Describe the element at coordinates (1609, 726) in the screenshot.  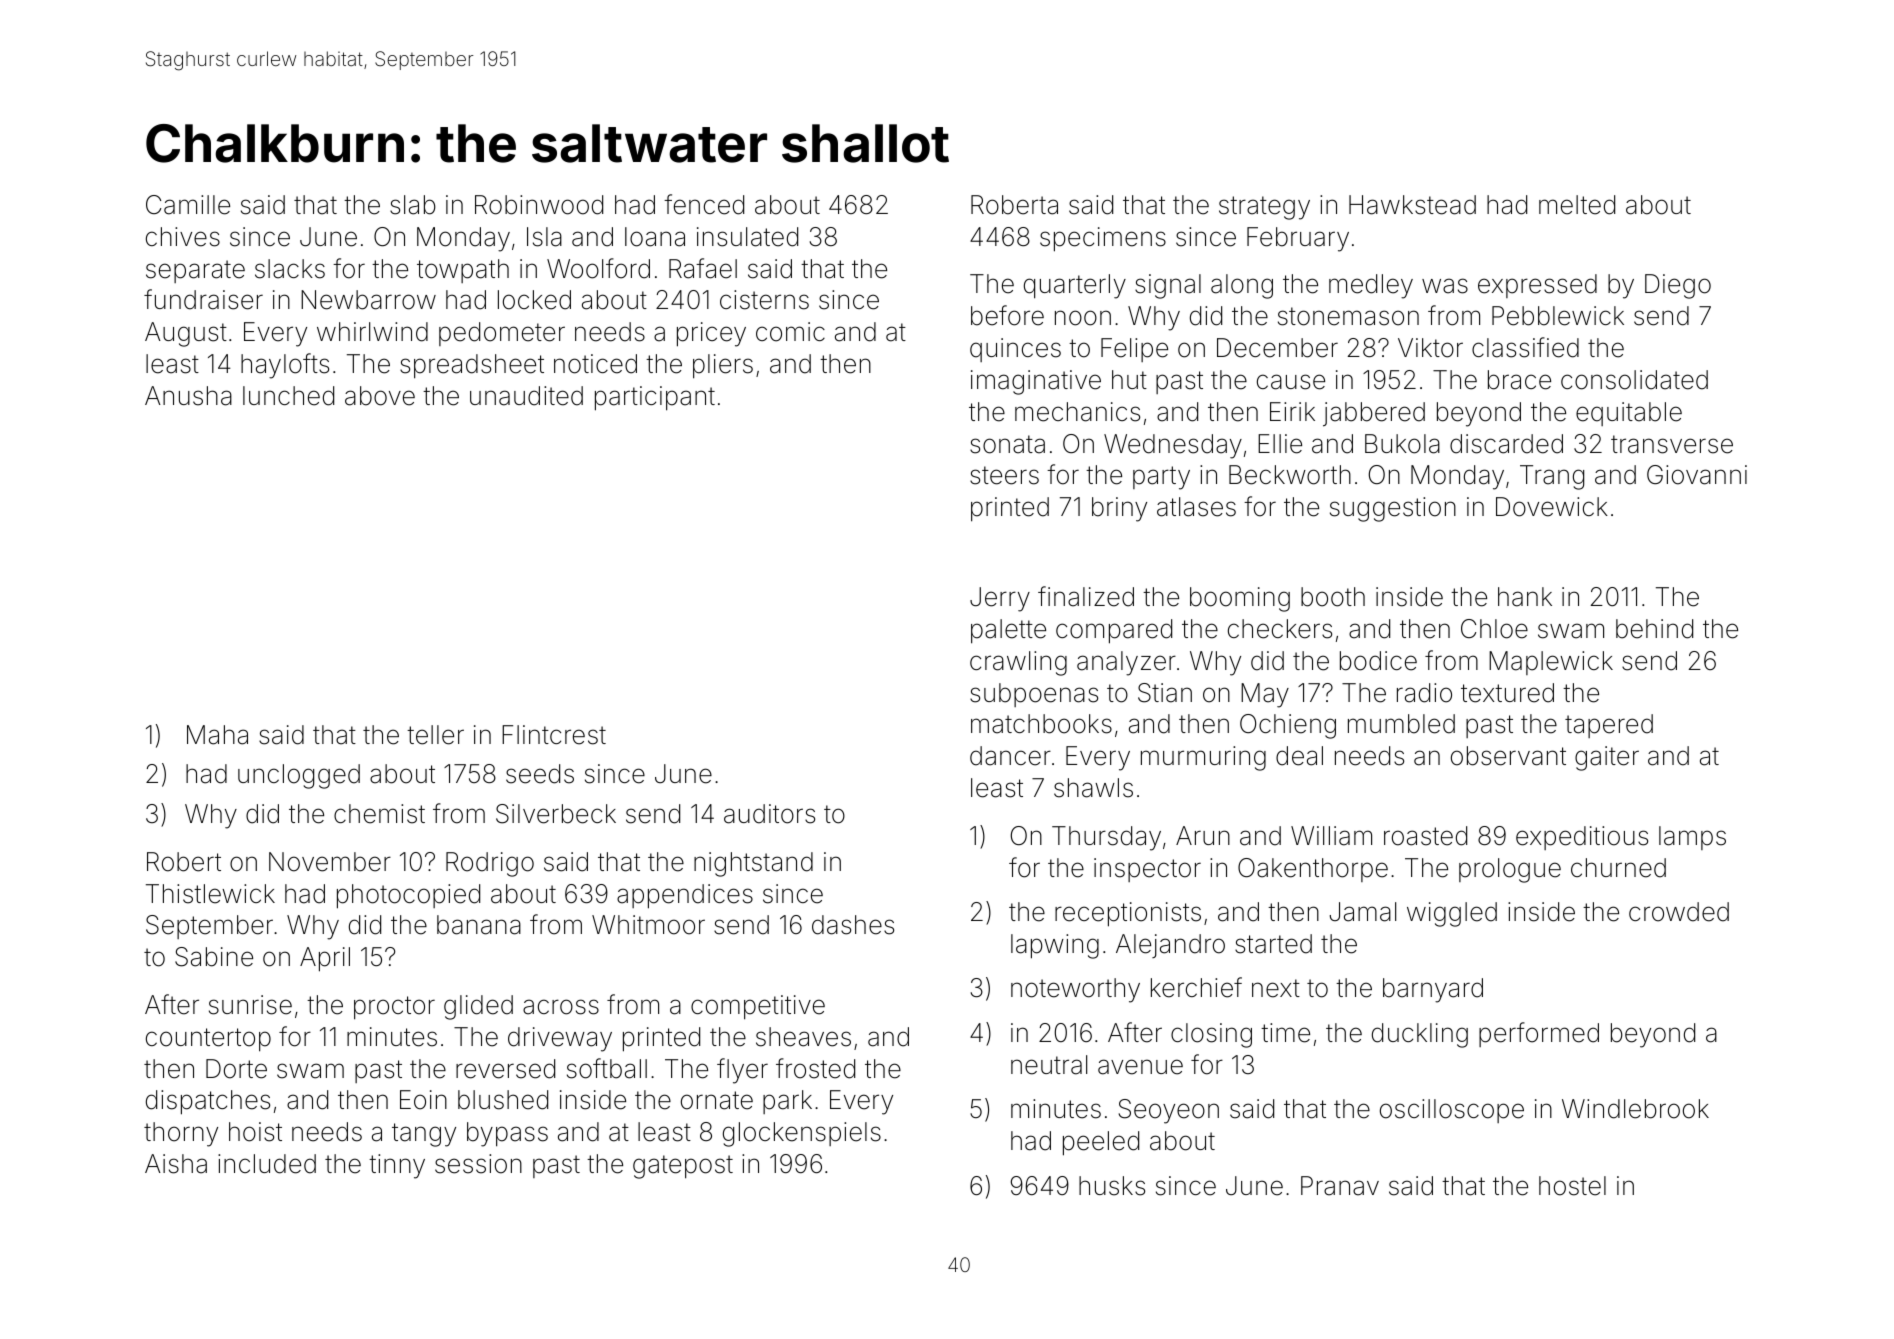
I see `tapered` at that location.
